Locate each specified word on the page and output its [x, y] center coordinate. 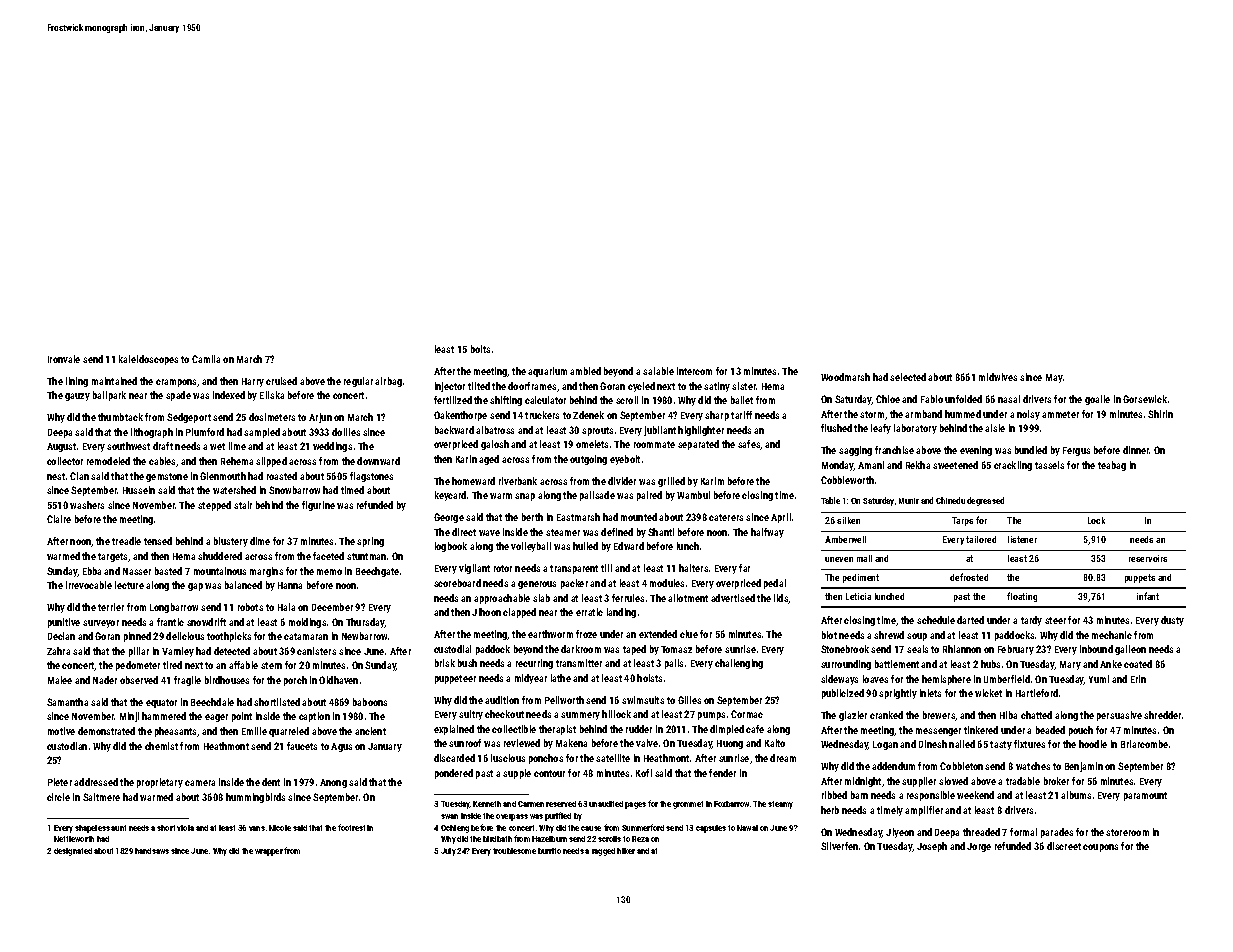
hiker [626, 851]
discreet [1064, 846]
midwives [998, 377]
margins [266, 572]
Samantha [67, 702]
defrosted [969, 577]
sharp [717, 416]
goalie [1097, 400]
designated [73, 852]
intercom [694, 371]
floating [1022, 597]
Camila [206, 359]
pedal [775, 584]
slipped [271, 462]
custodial [452, 649]
